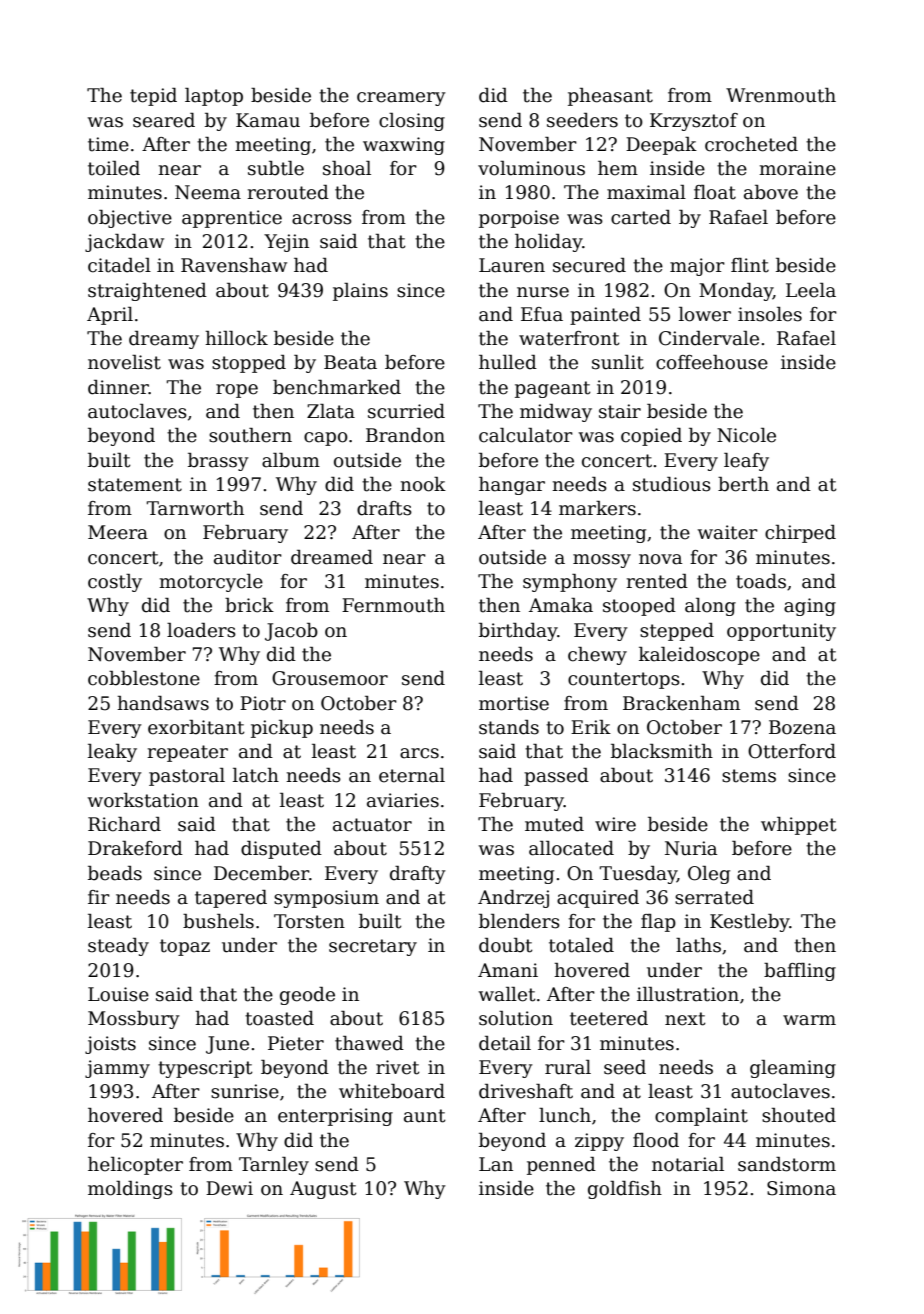 The height and width of the image is (1314, 924). What do you see at coordinates (234, 265) in the image?
I see `Ravenshaw` at bounding box center [234, 265].
